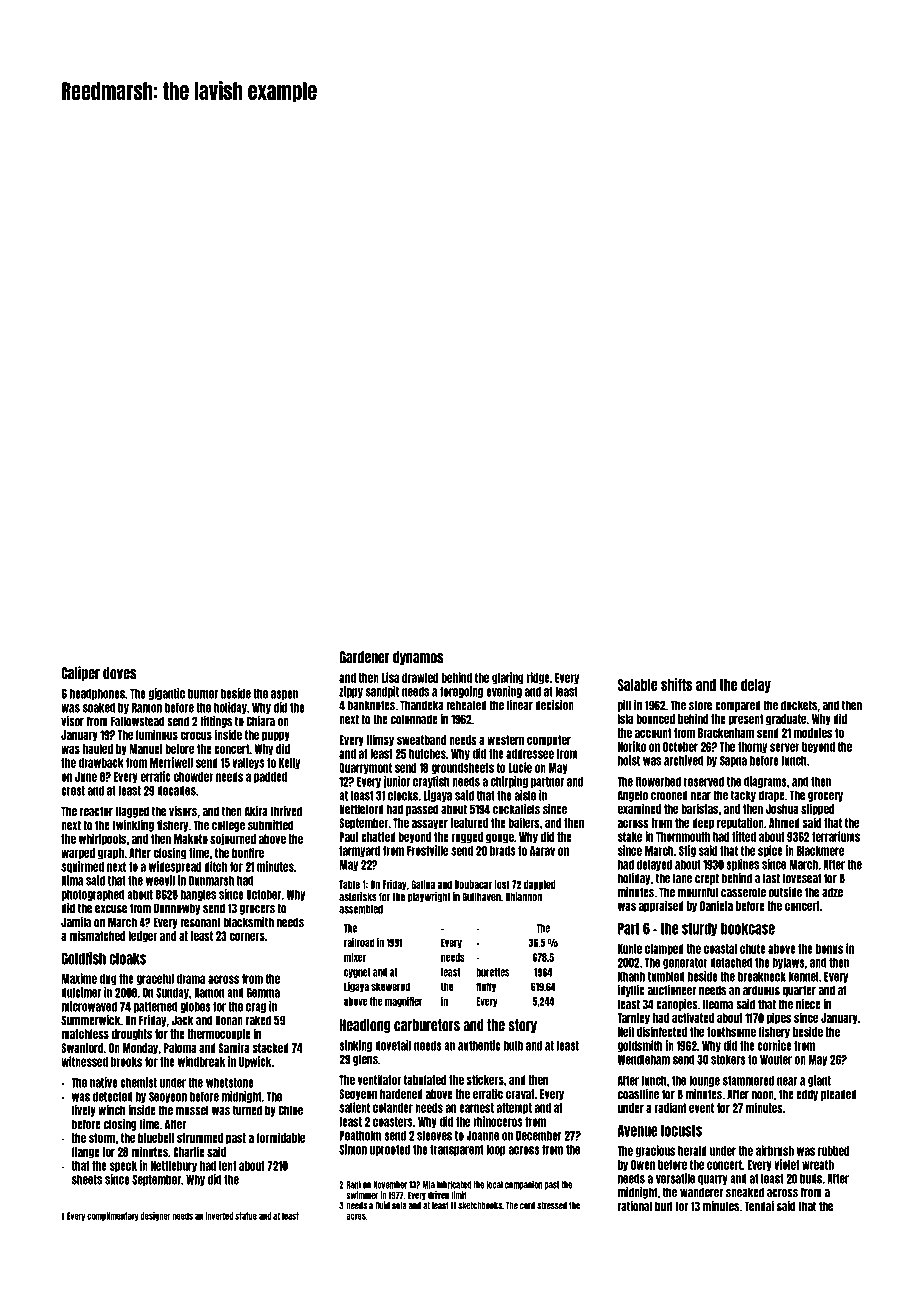  What do you see at coordinates (538, 678) in the document?
I see `ridge` at bounding box center [538, 678].
